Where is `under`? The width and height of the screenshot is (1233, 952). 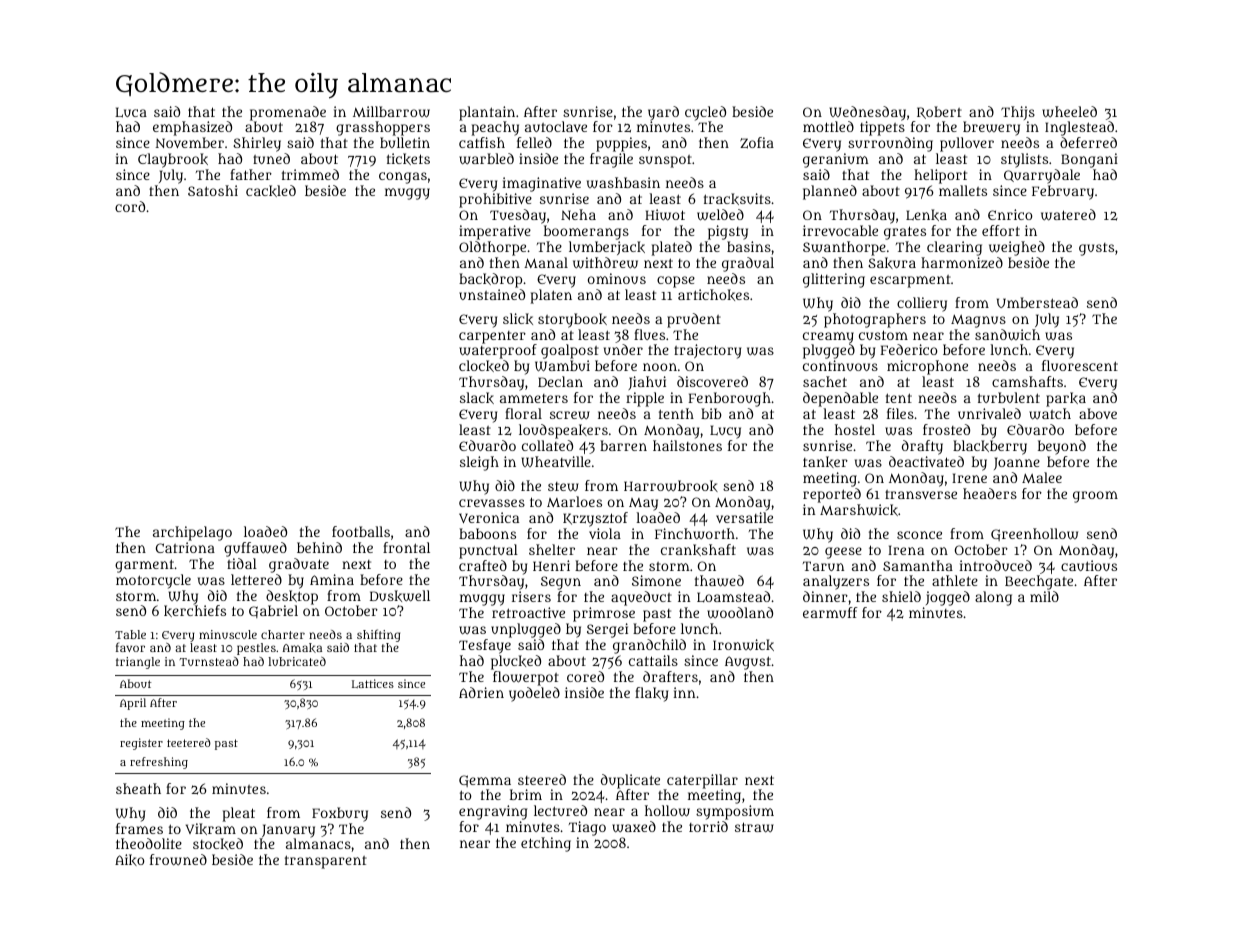 under is located at coordinates (623, 349).
